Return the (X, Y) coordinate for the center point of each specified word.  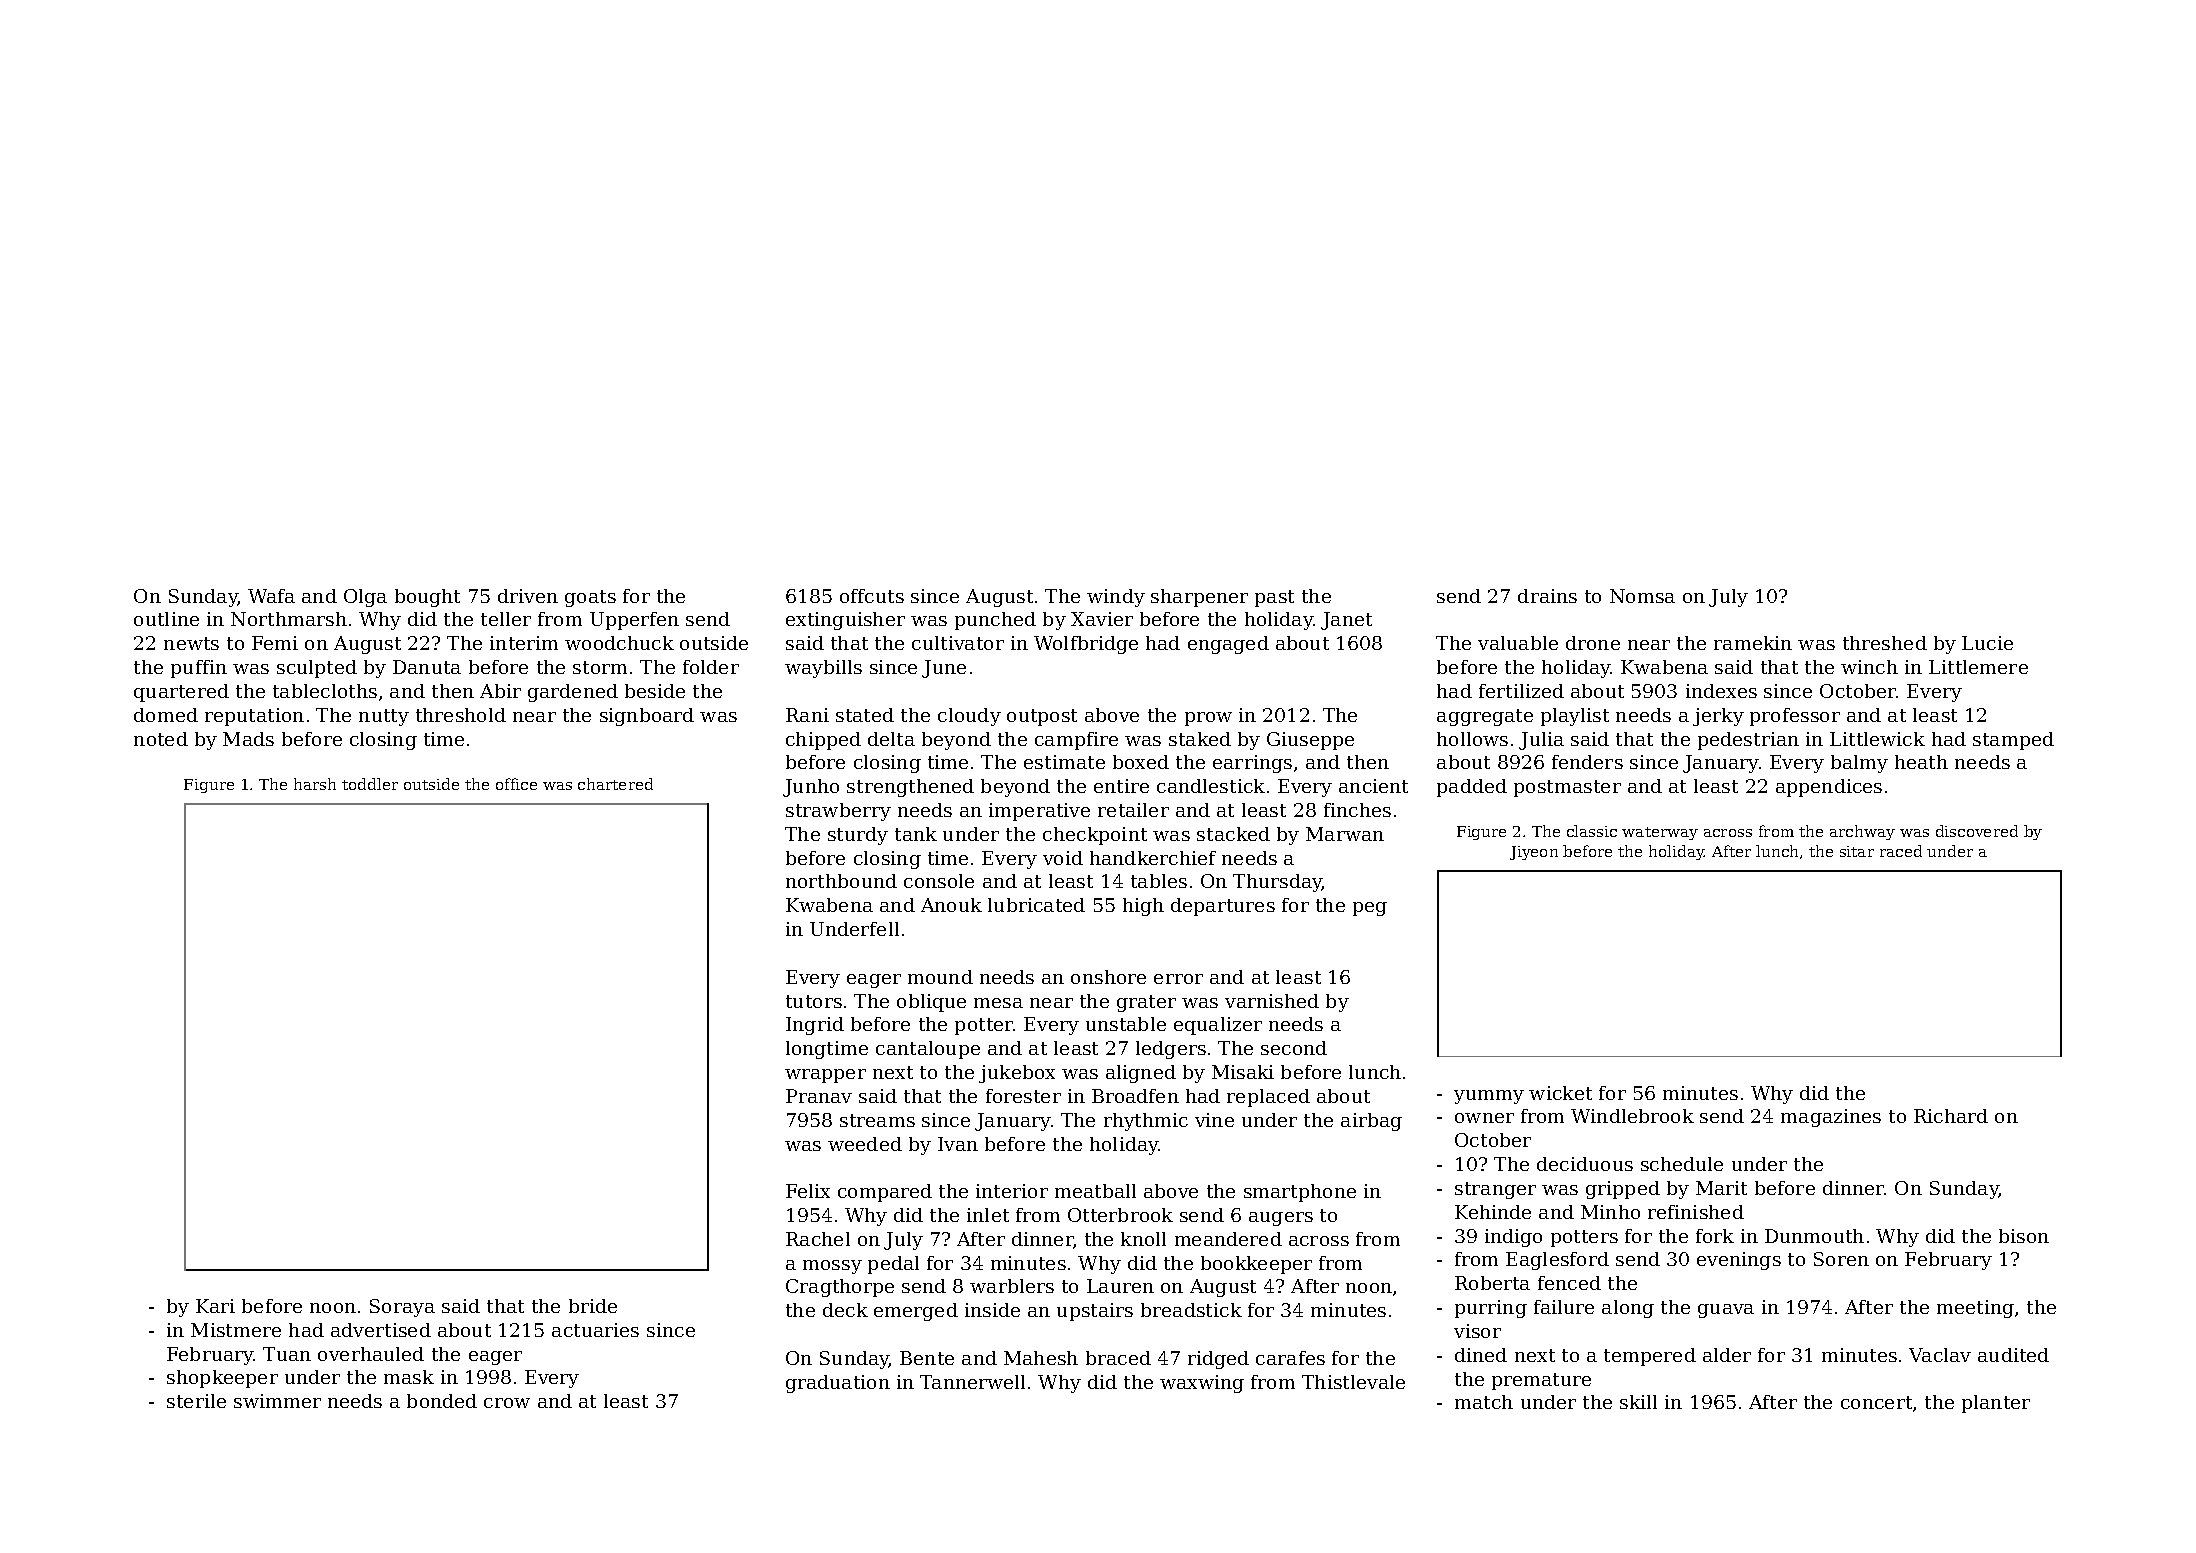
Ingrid (815, 1026)
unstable (1126, 1024)
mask (409, 1377)
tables (1159, 881)
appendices (1829, 788)
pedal (893, 1265)
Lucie (1987, 643)
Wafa (271, 596)
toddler (370, 784)
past (1274, 598)
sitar (1857, 851)
